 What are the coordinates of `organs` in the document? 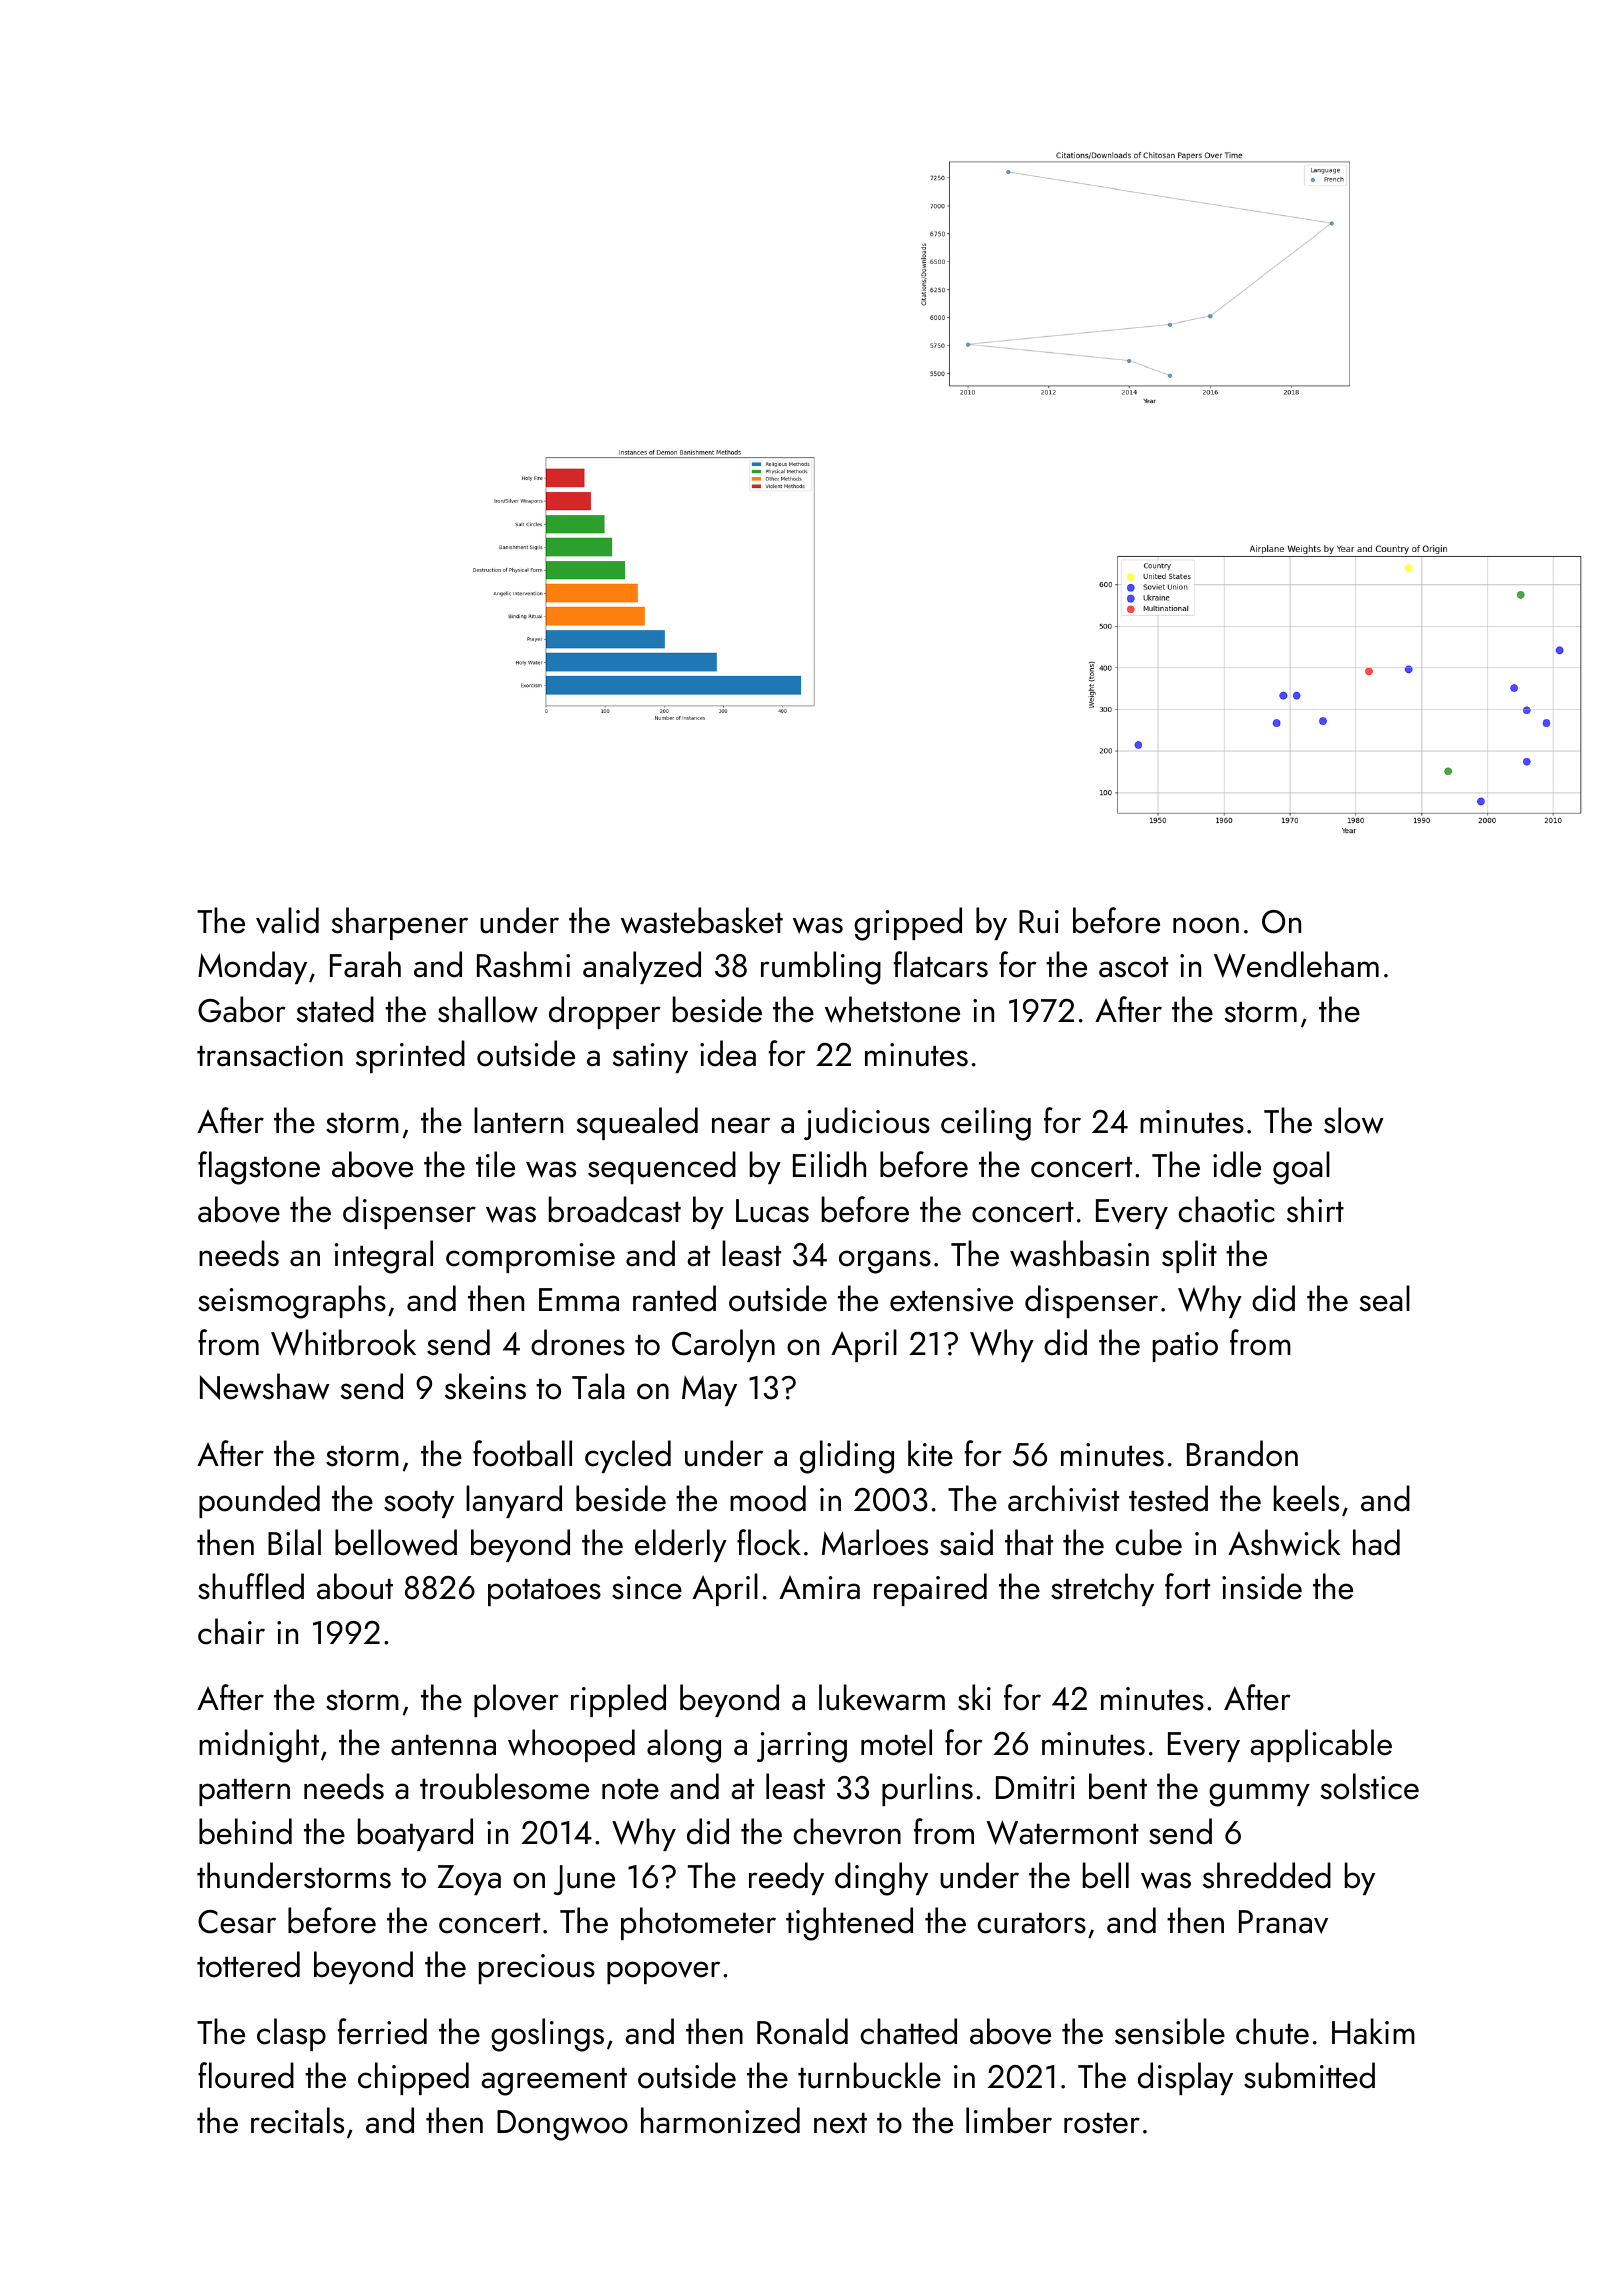 It's located at (885, 1262).
